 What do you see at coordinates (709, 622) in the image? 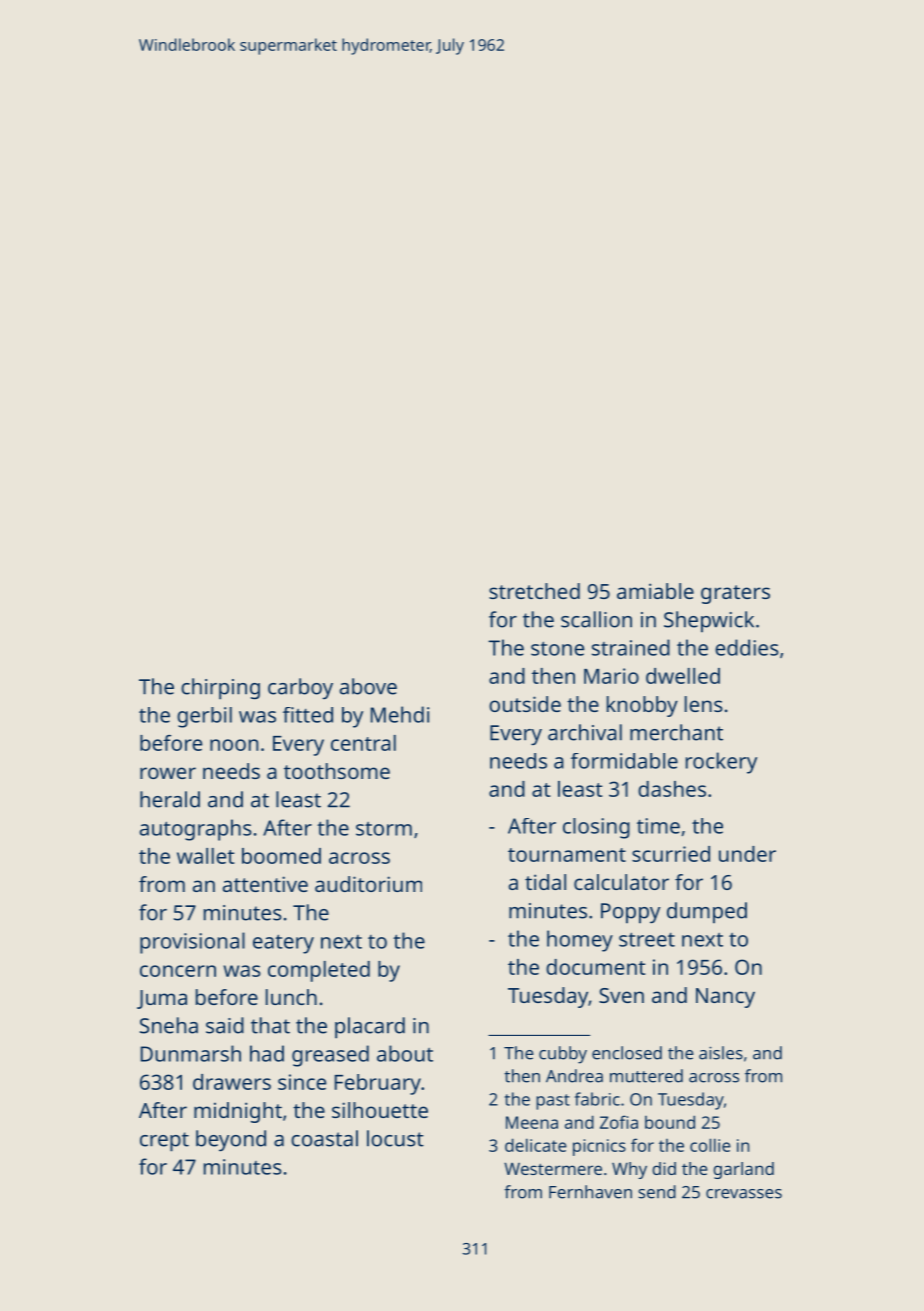
I see `Shepwick` at bounding box center [709, 622].
